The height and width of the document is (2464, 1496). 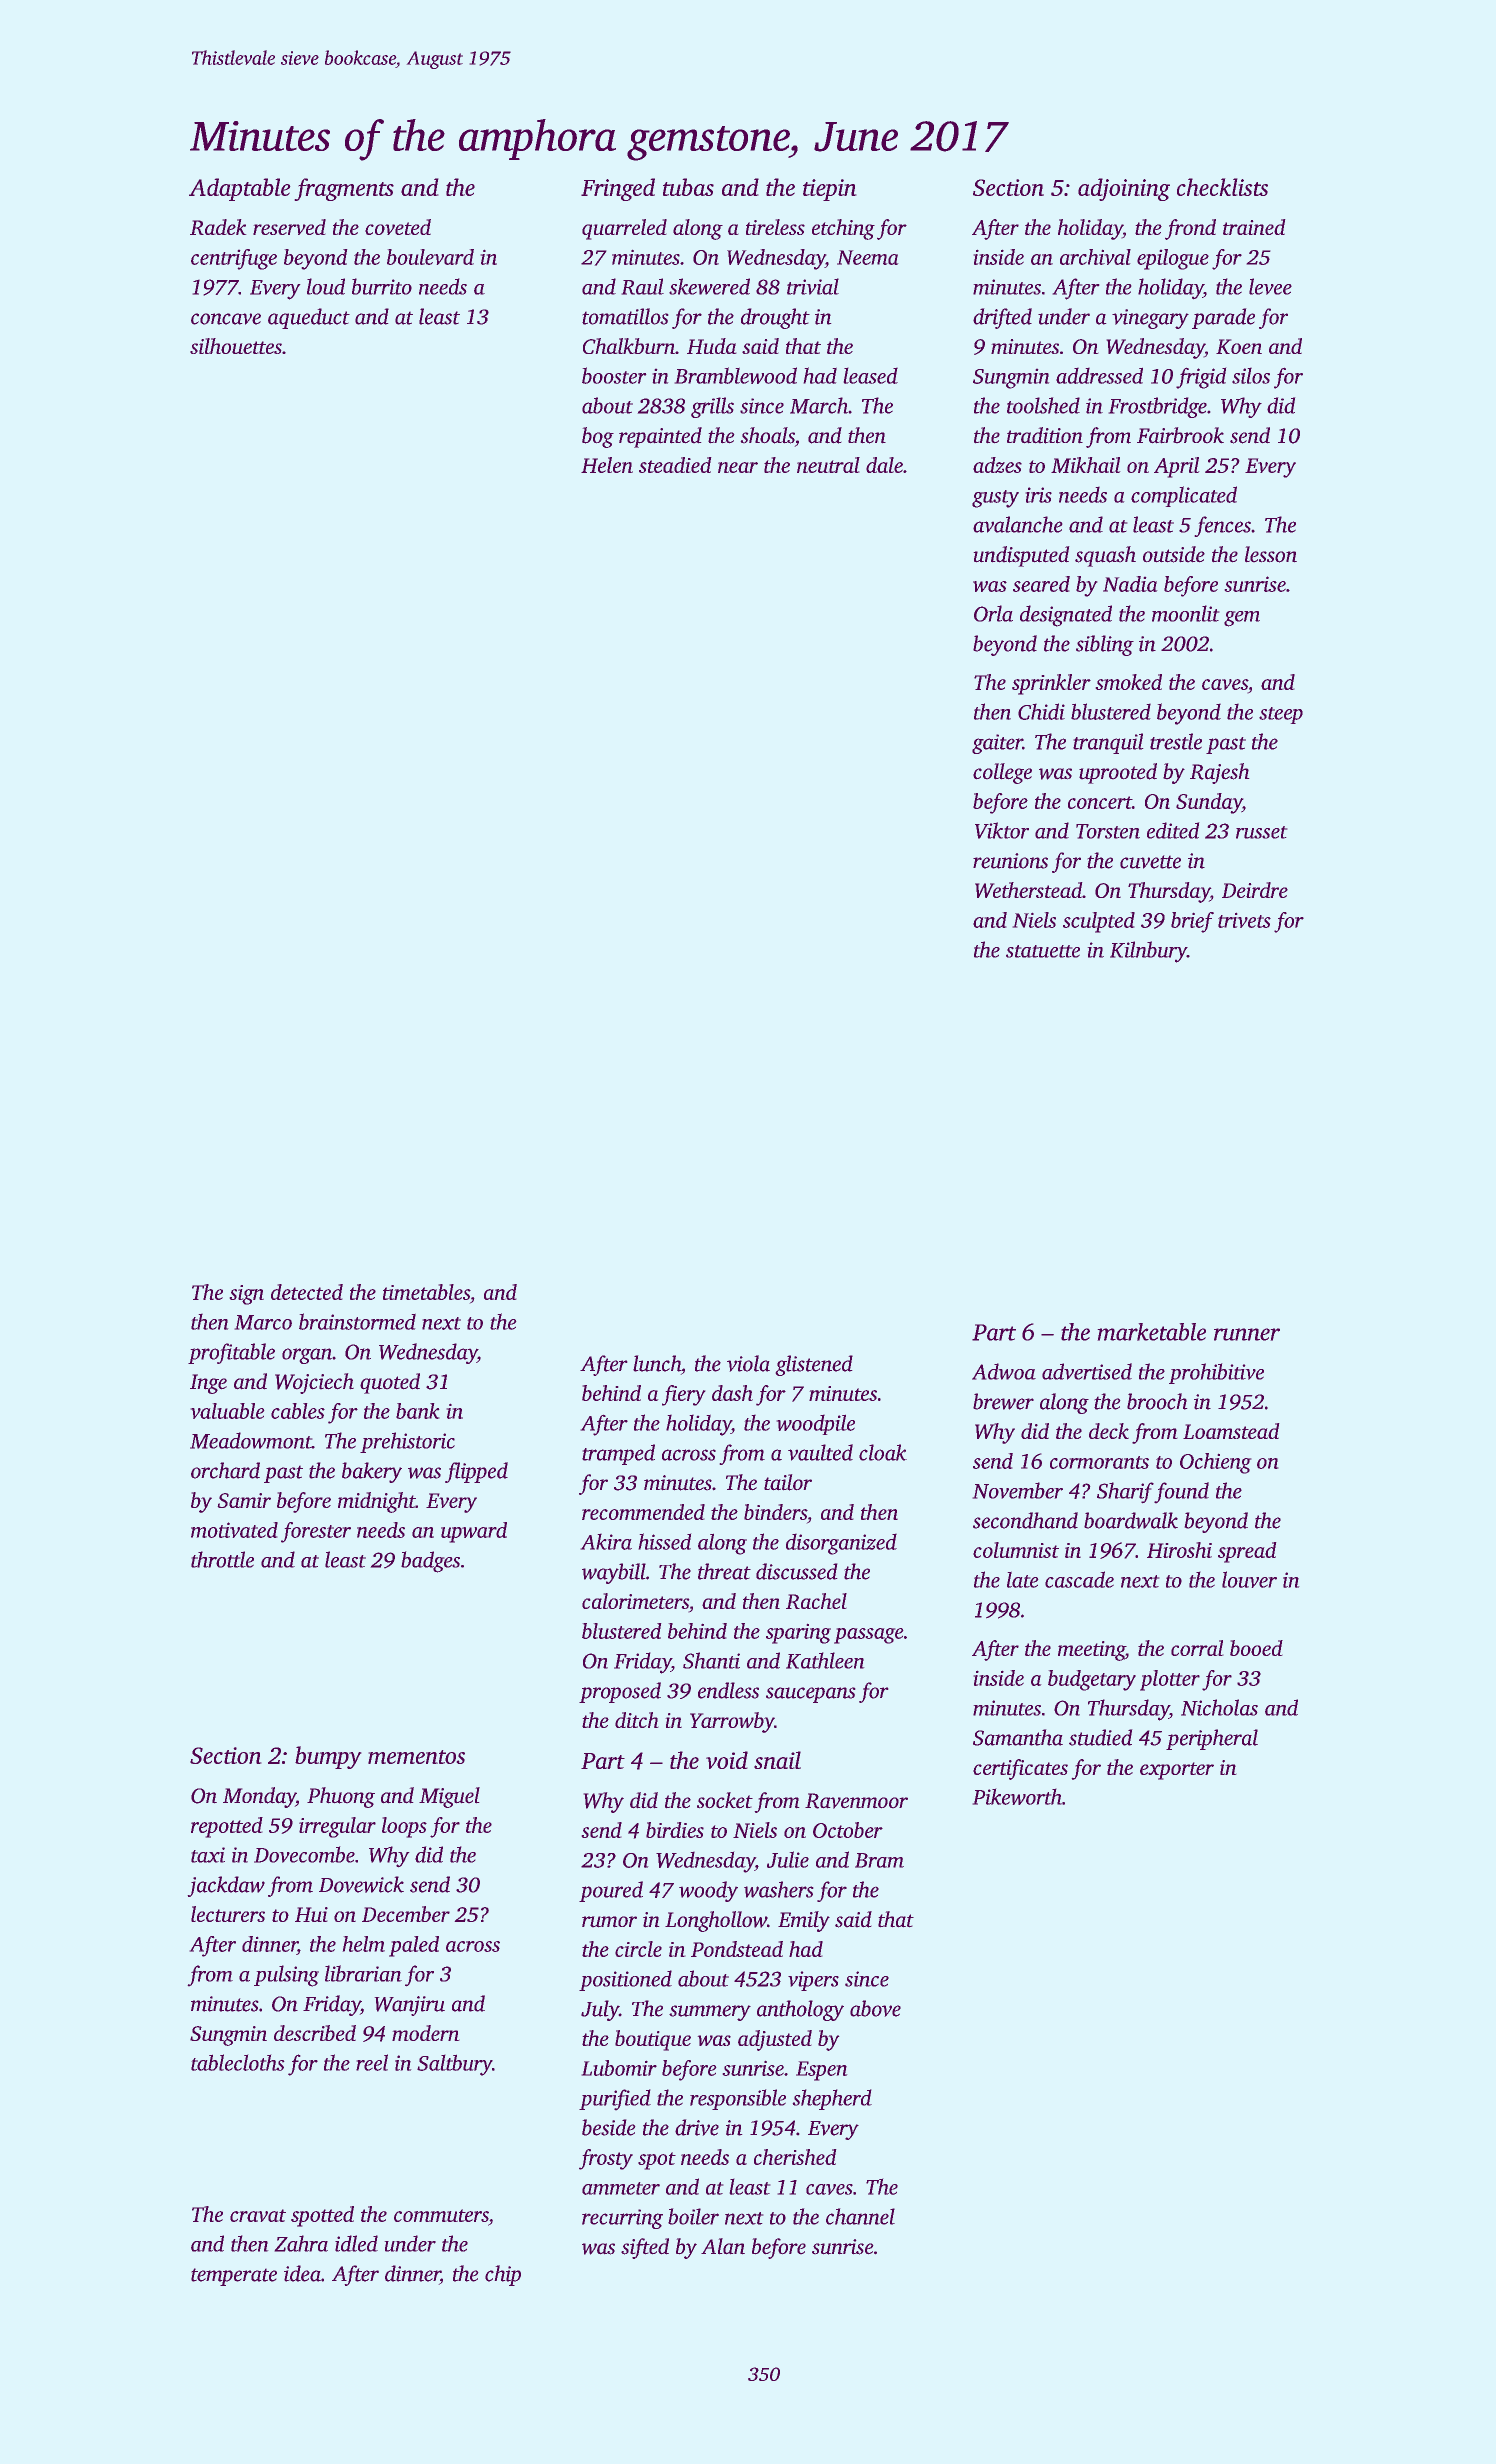 What do you see at coordinates (1222, 187) in the document?
I see `checklists` at bounding box center [1222, 187].
